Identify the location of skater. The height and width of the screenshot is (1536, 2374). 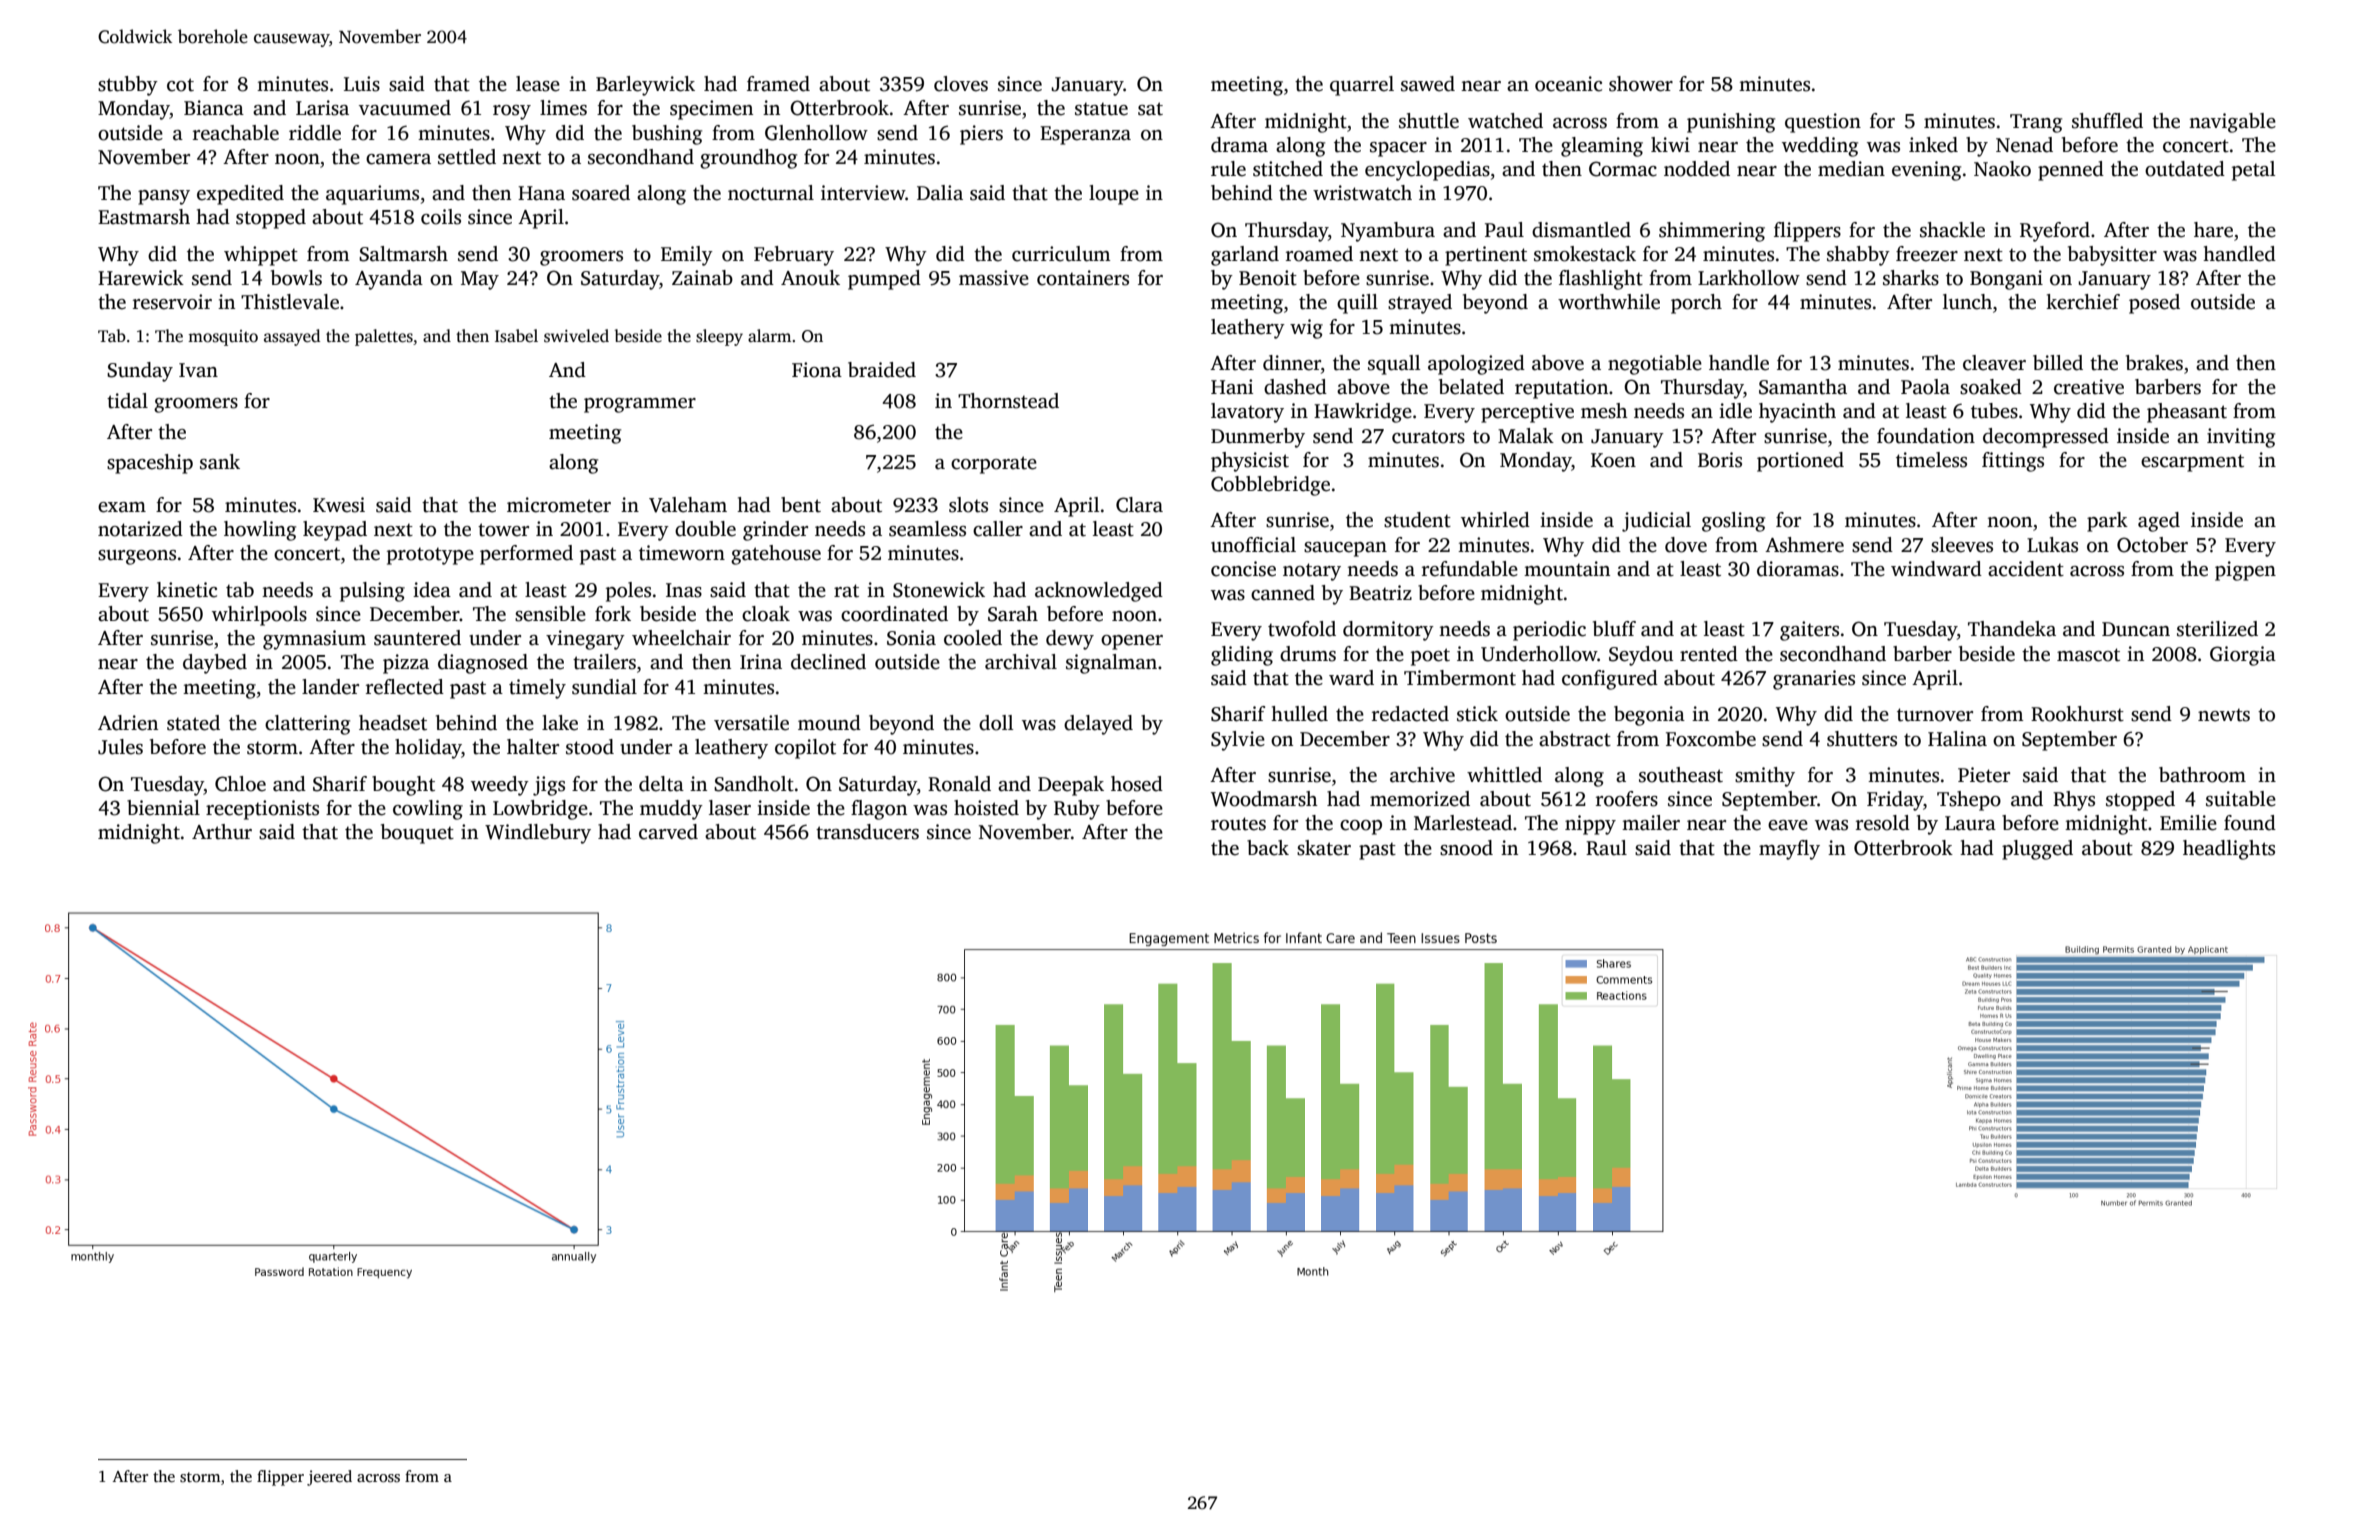
(1324, 848).
